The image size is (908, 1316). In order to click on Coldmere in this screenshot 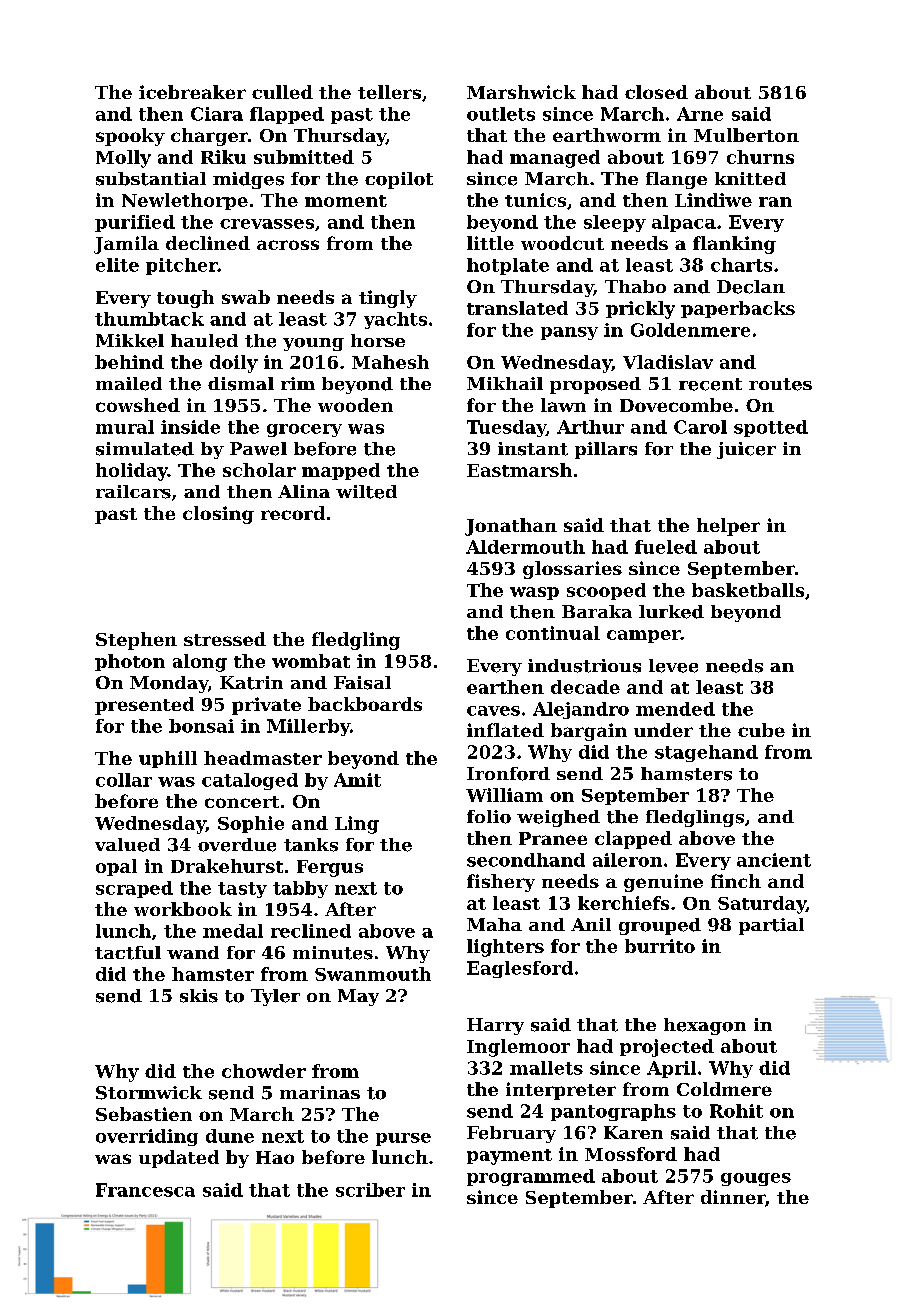, I will do `click(724, 1089)`.
